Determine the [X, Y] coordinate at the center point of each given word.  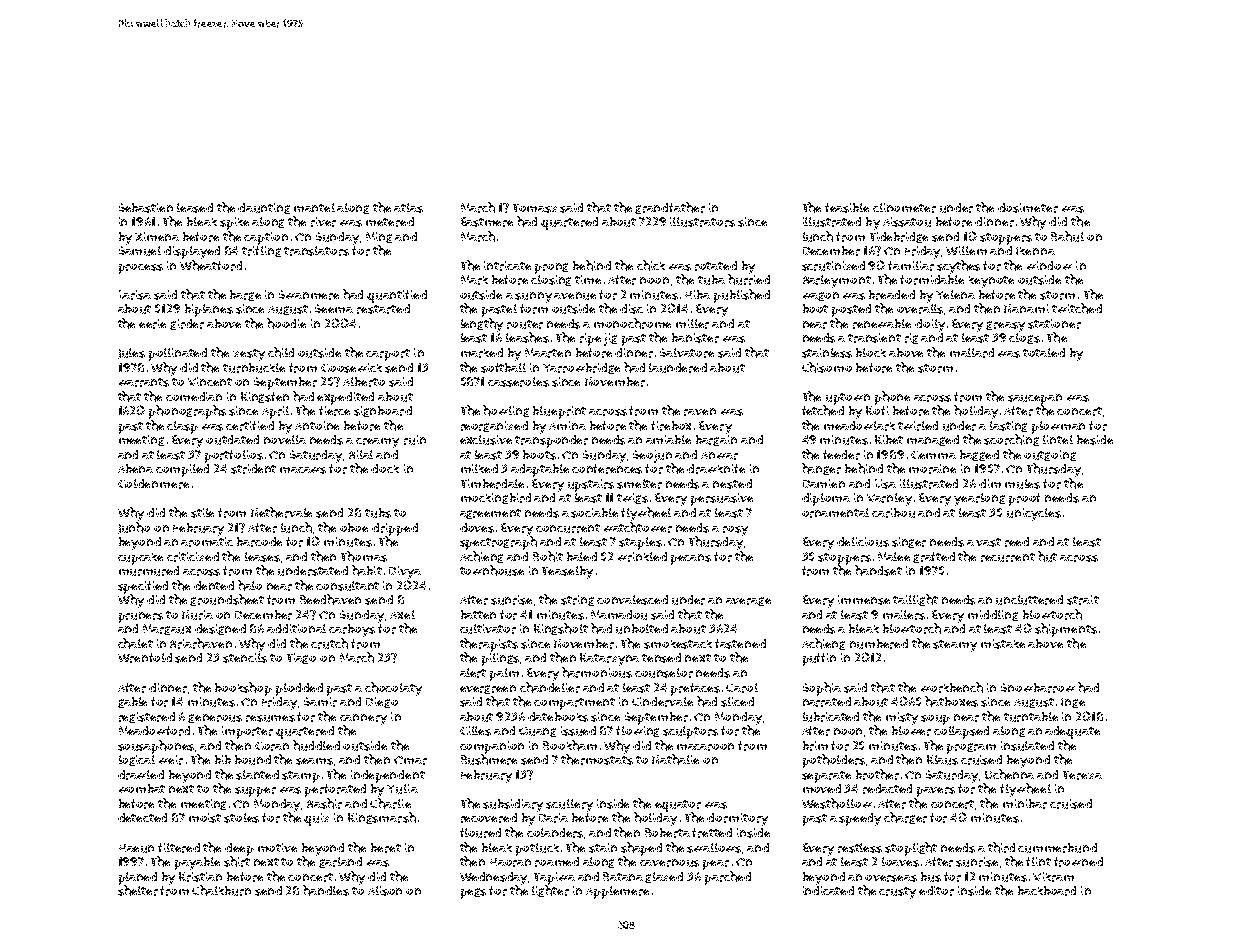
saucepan [1035, 399]
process [141, 269]
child [281, 352]
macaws [303, 470]
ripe [590, 339]
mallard [972, 353]
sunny [533, 297]
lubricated [831, 717]
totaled [1044, 352]
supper [255, 792]
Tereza [1082, 775]
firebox [671, 426]
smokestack [678, 644]
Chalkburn [221, 890]
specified [143, 587]
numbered [879, 644]
